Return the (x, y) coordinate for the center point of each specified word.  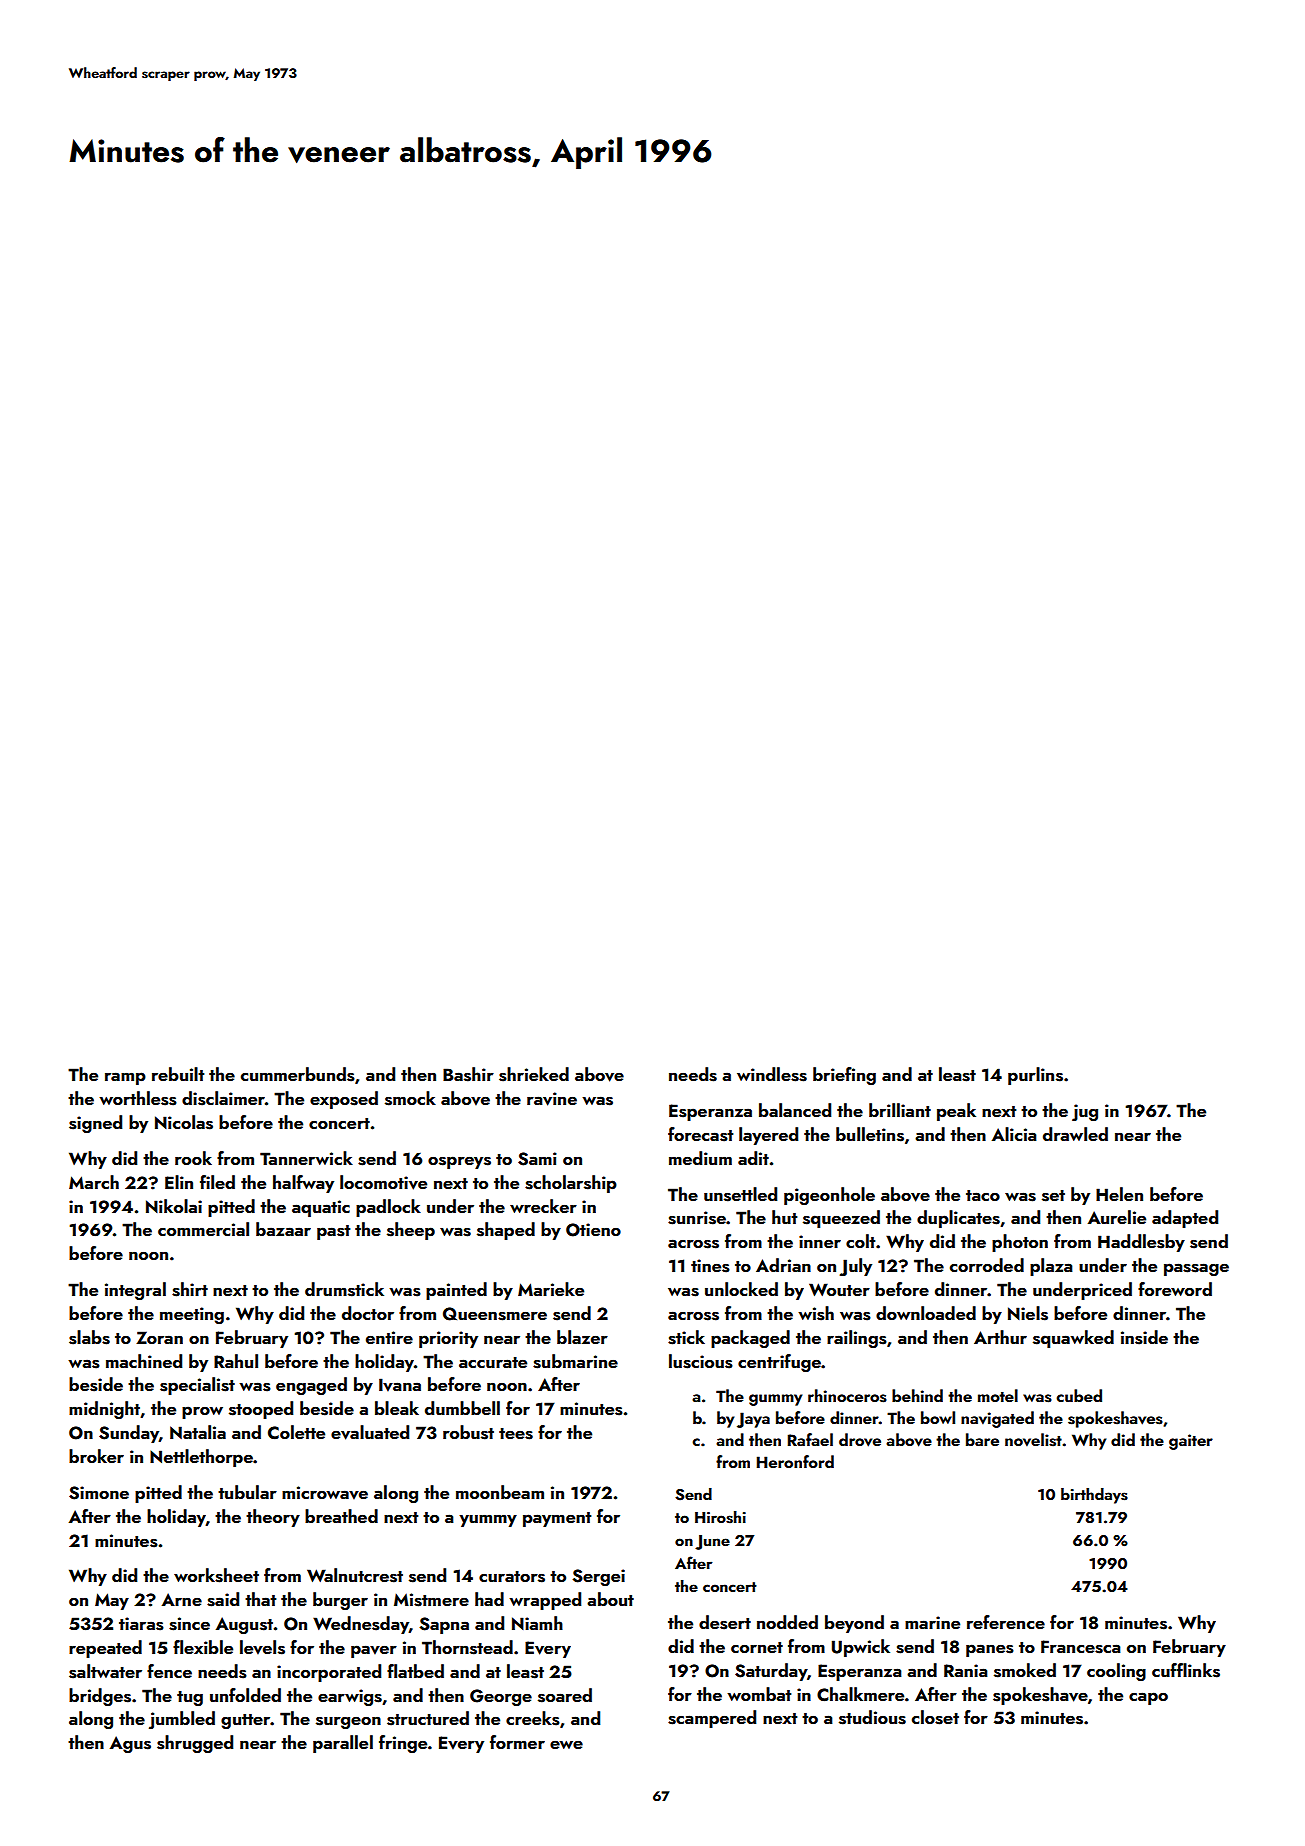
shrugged (195, 1744)
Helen (1119, 1194)
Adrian (783, 1265)
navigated (997, 1419)
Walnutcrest (355, 1575)
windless (772, 1074)
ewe (566, 1745)
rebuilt (178, 1074)
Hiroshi (720, 1517)
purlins (1035, 1076)
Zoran (159, 1337)
